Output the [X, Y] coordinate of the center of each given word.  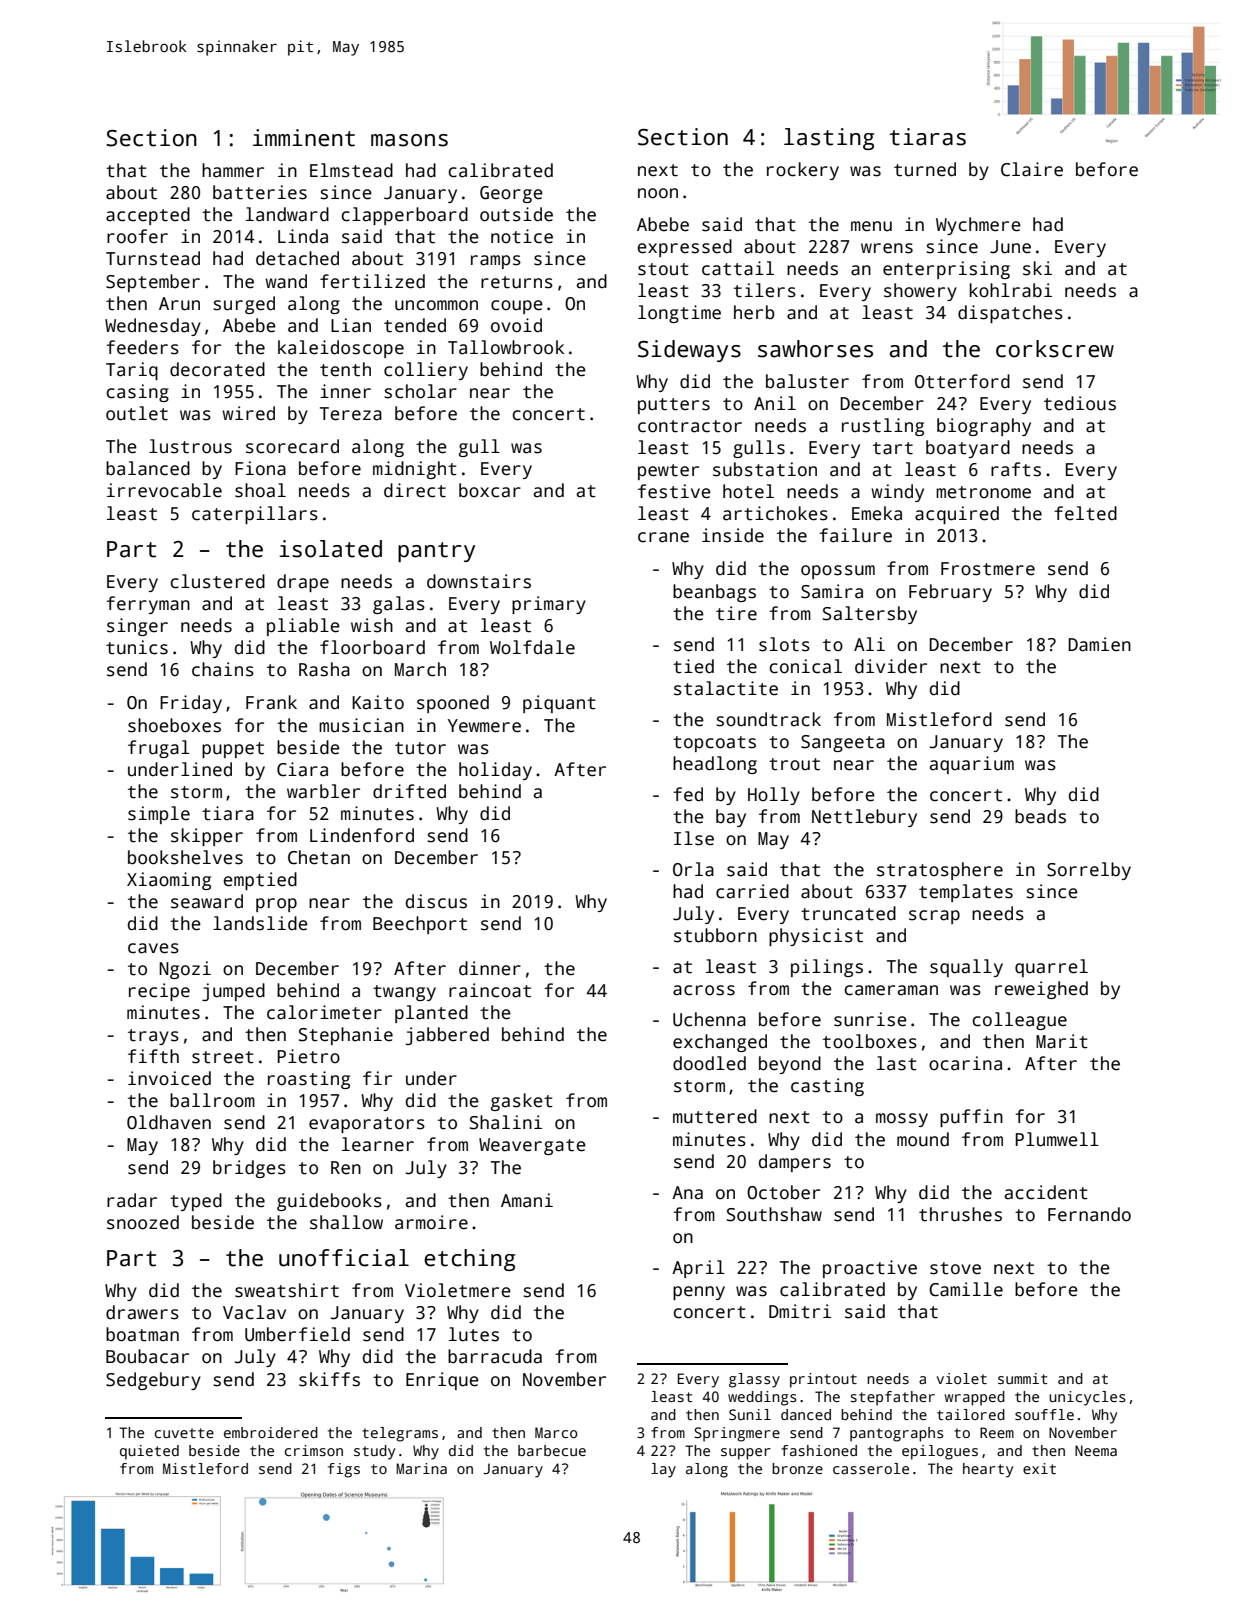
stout [663, 269]
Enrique [442, 1381]
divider [891, 666]
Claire [1032, 169]
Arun [179, 304]
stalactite [726, 688]
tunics [137, 647]
